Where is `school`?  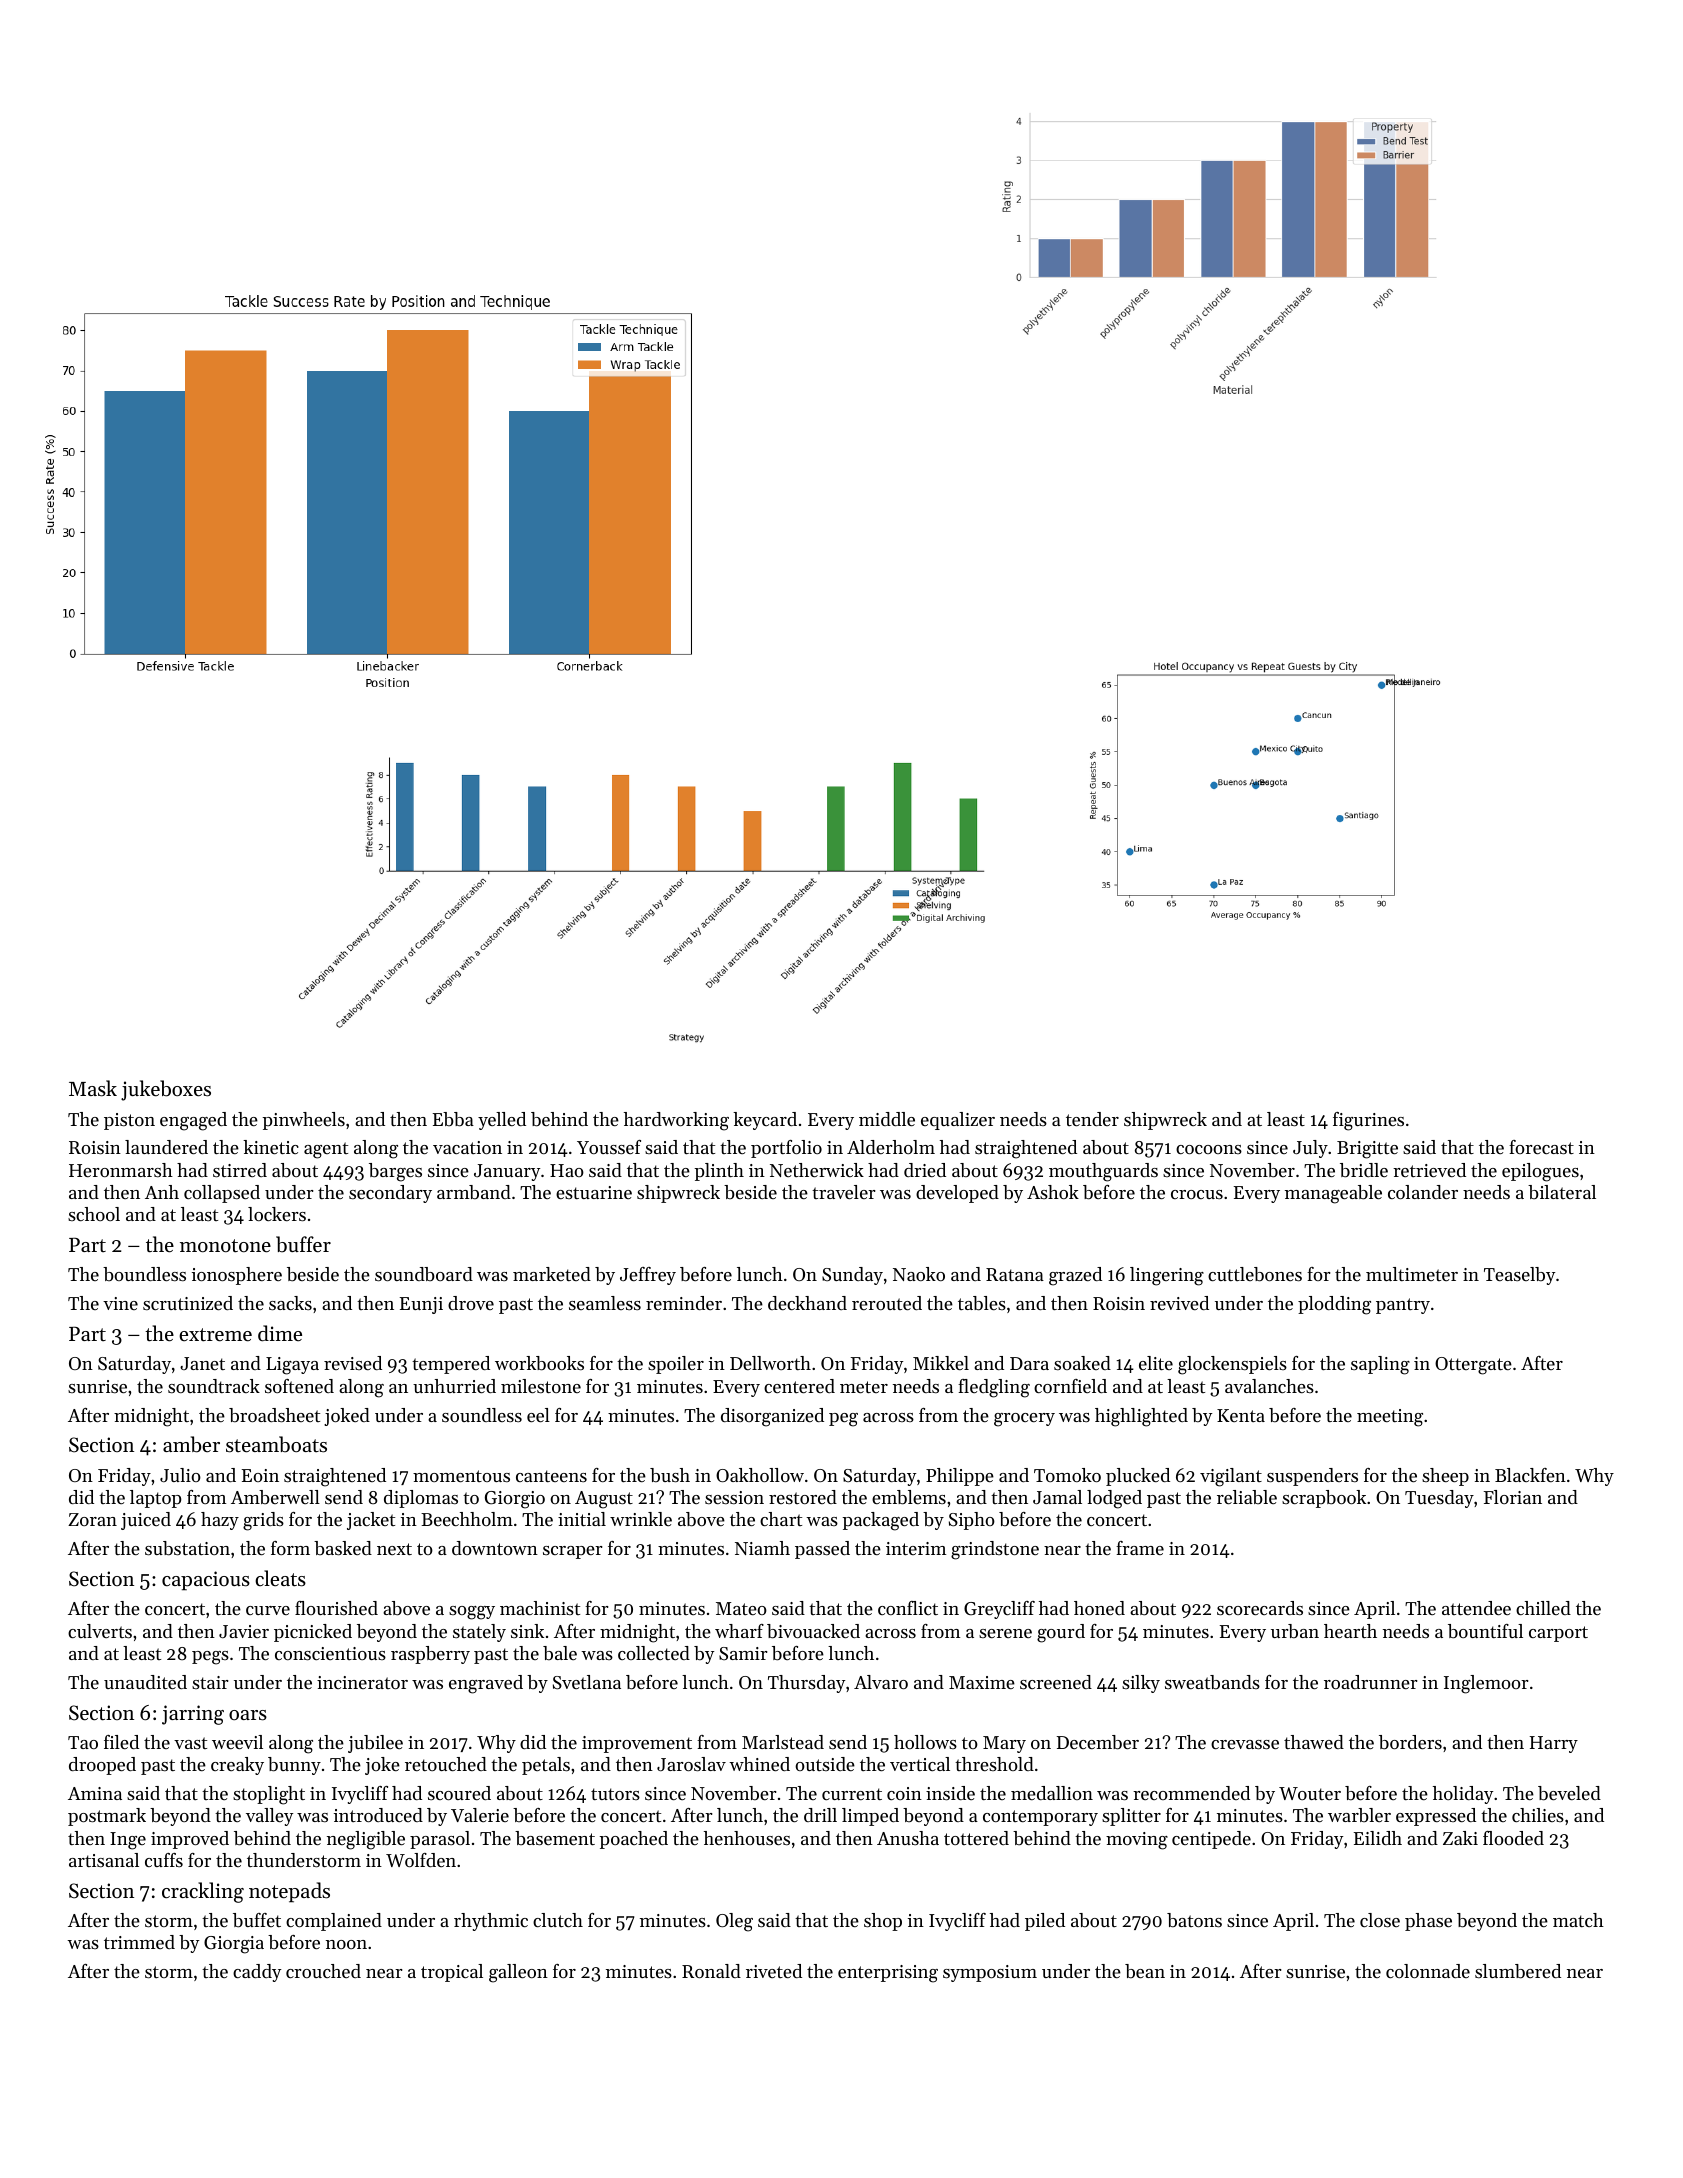
school is located at coordinates (94, 1214).
